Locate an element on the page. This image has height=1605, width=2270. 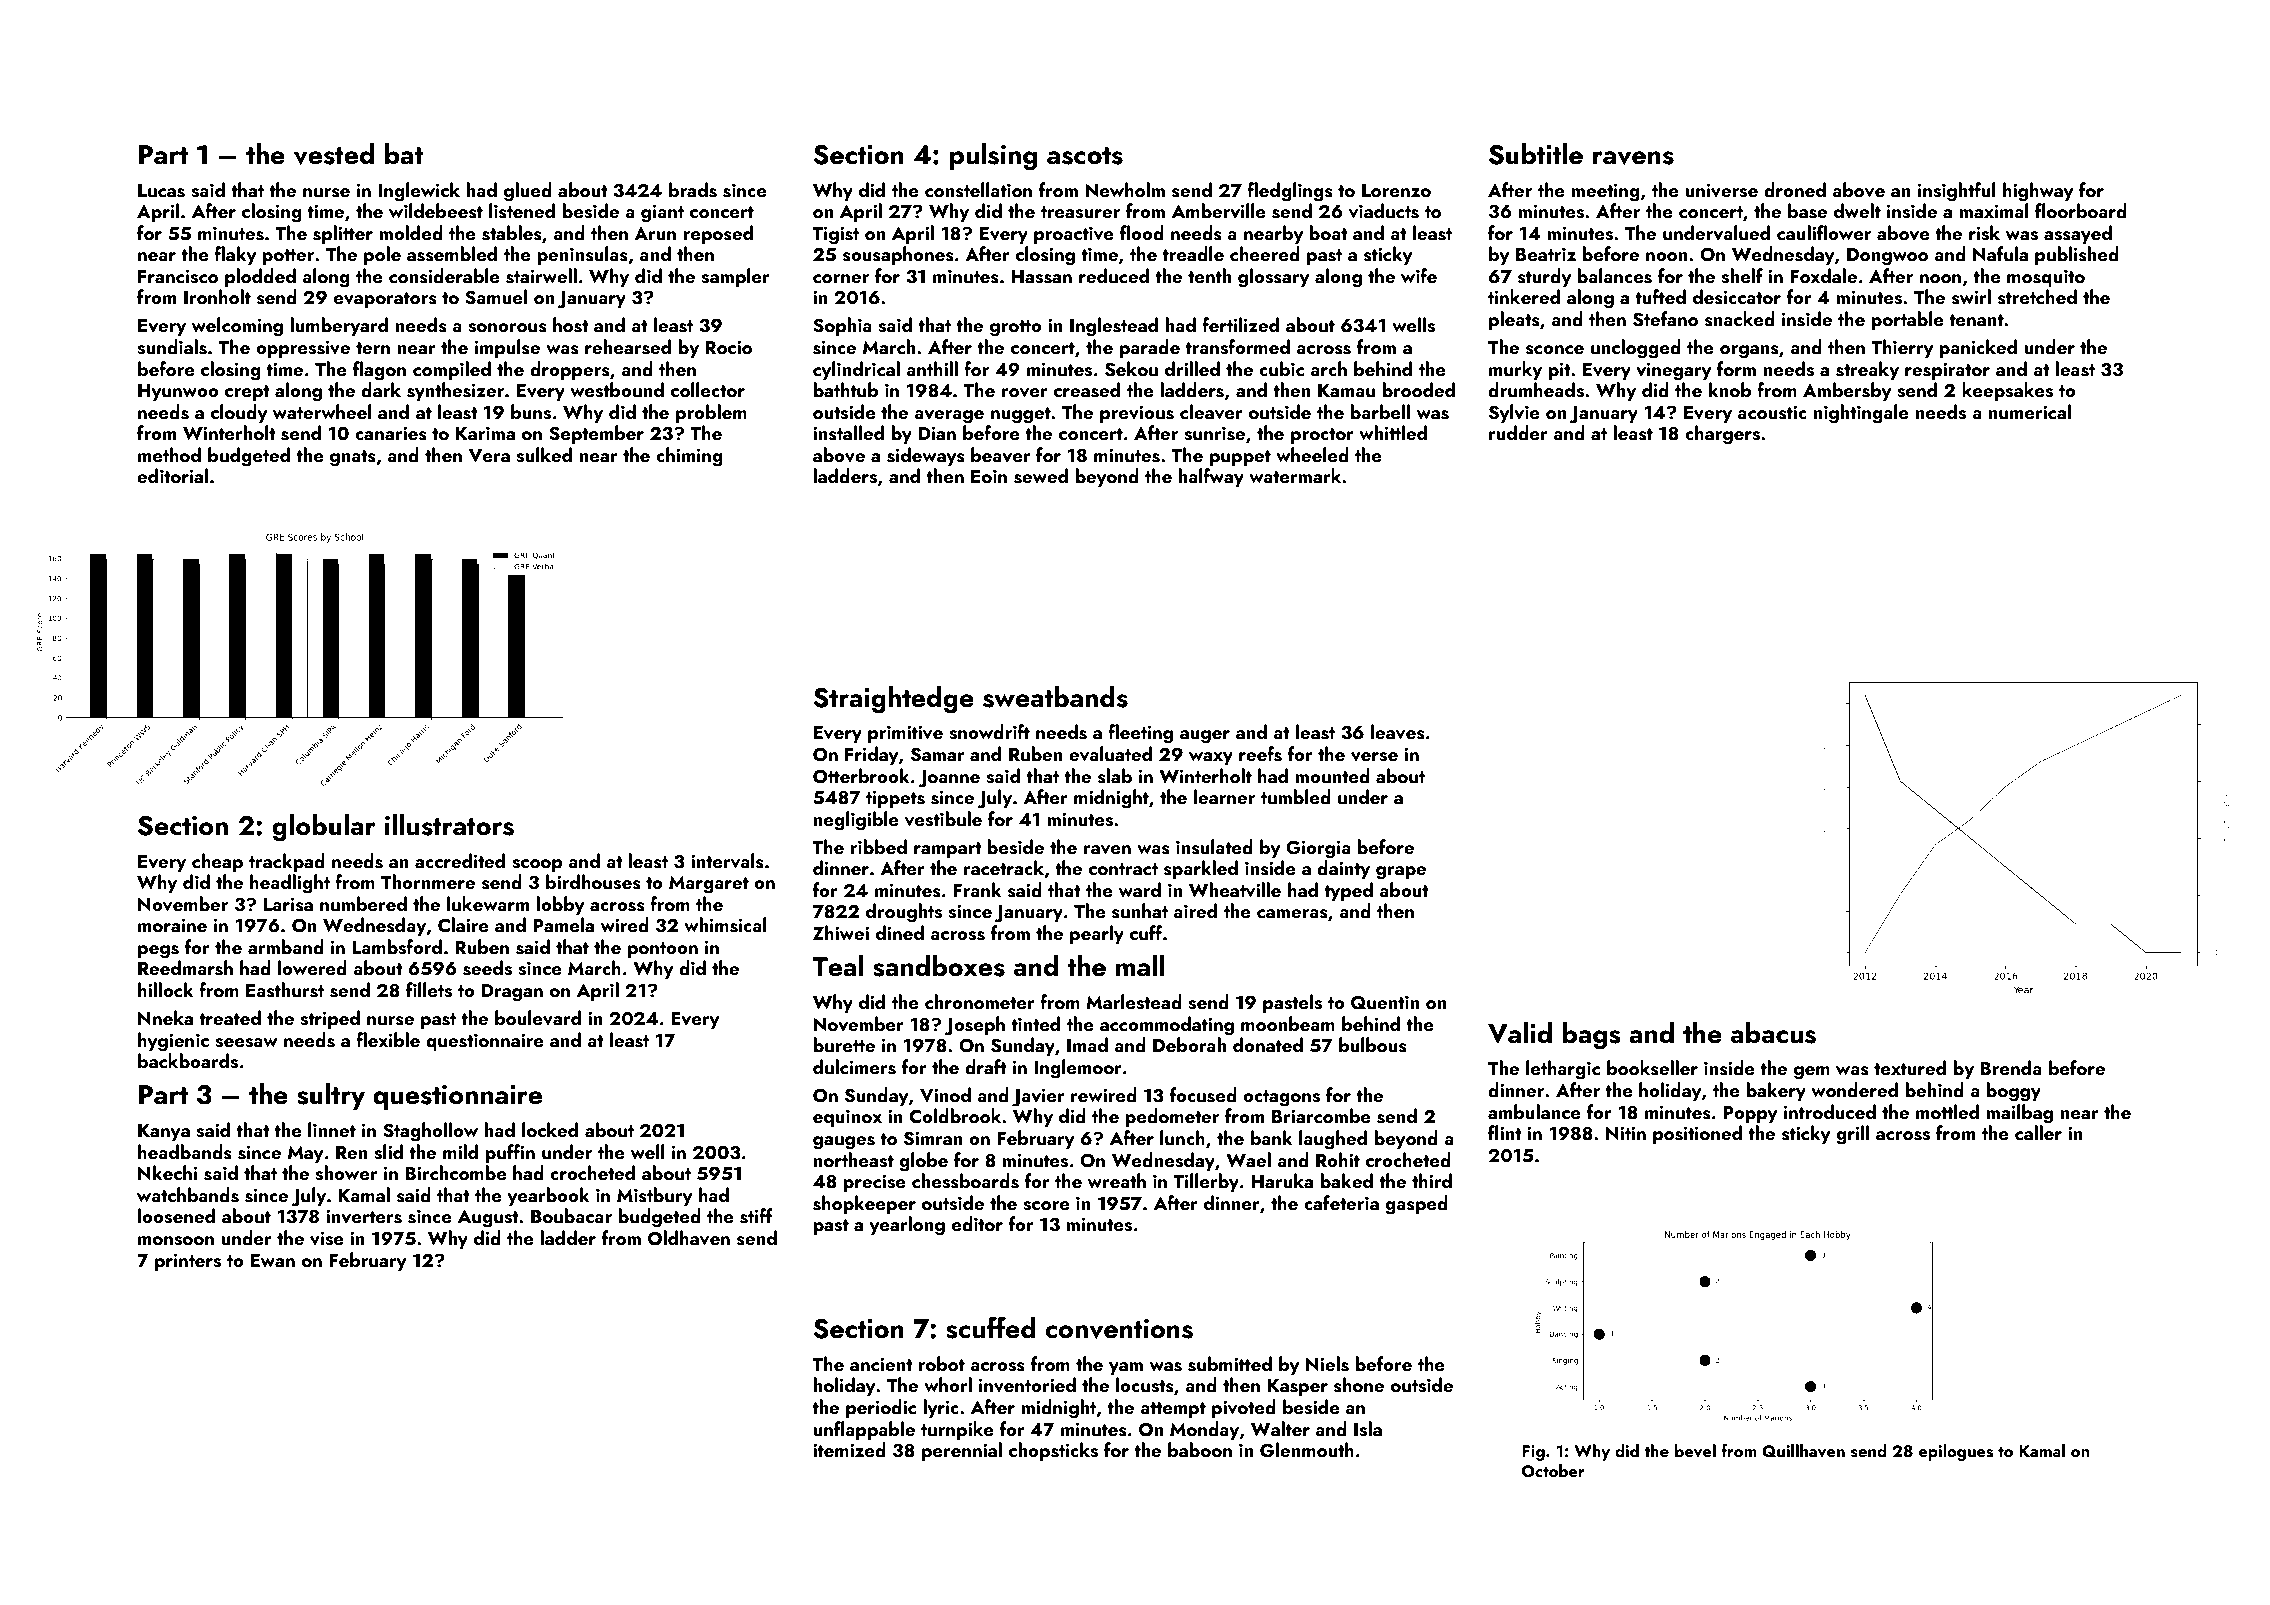
hygienic is located at coordinates (173, 1042).
